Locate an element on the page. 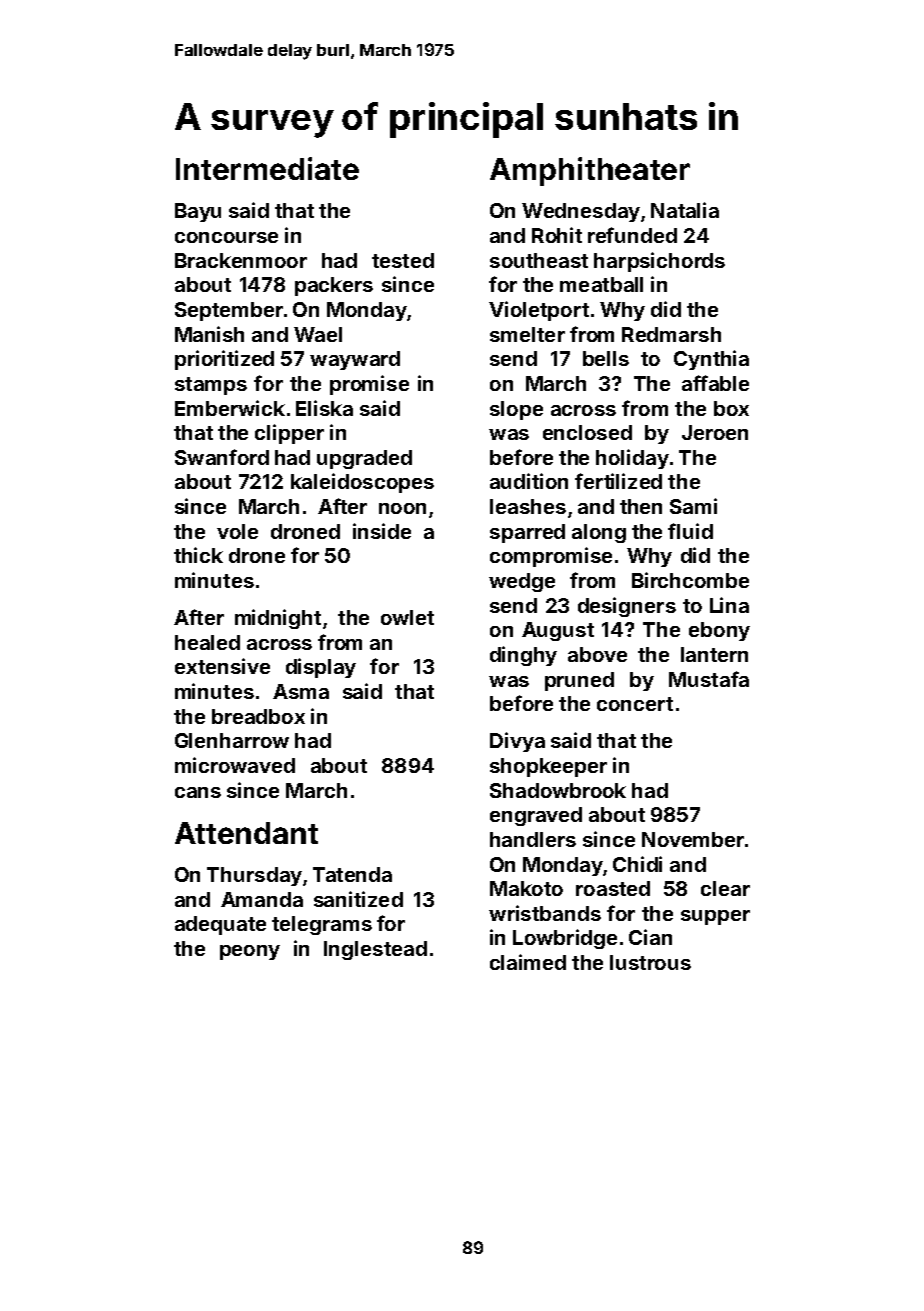 The height and width of the page is (1311, 924). Makoto is located at coordinates (526, 888).
